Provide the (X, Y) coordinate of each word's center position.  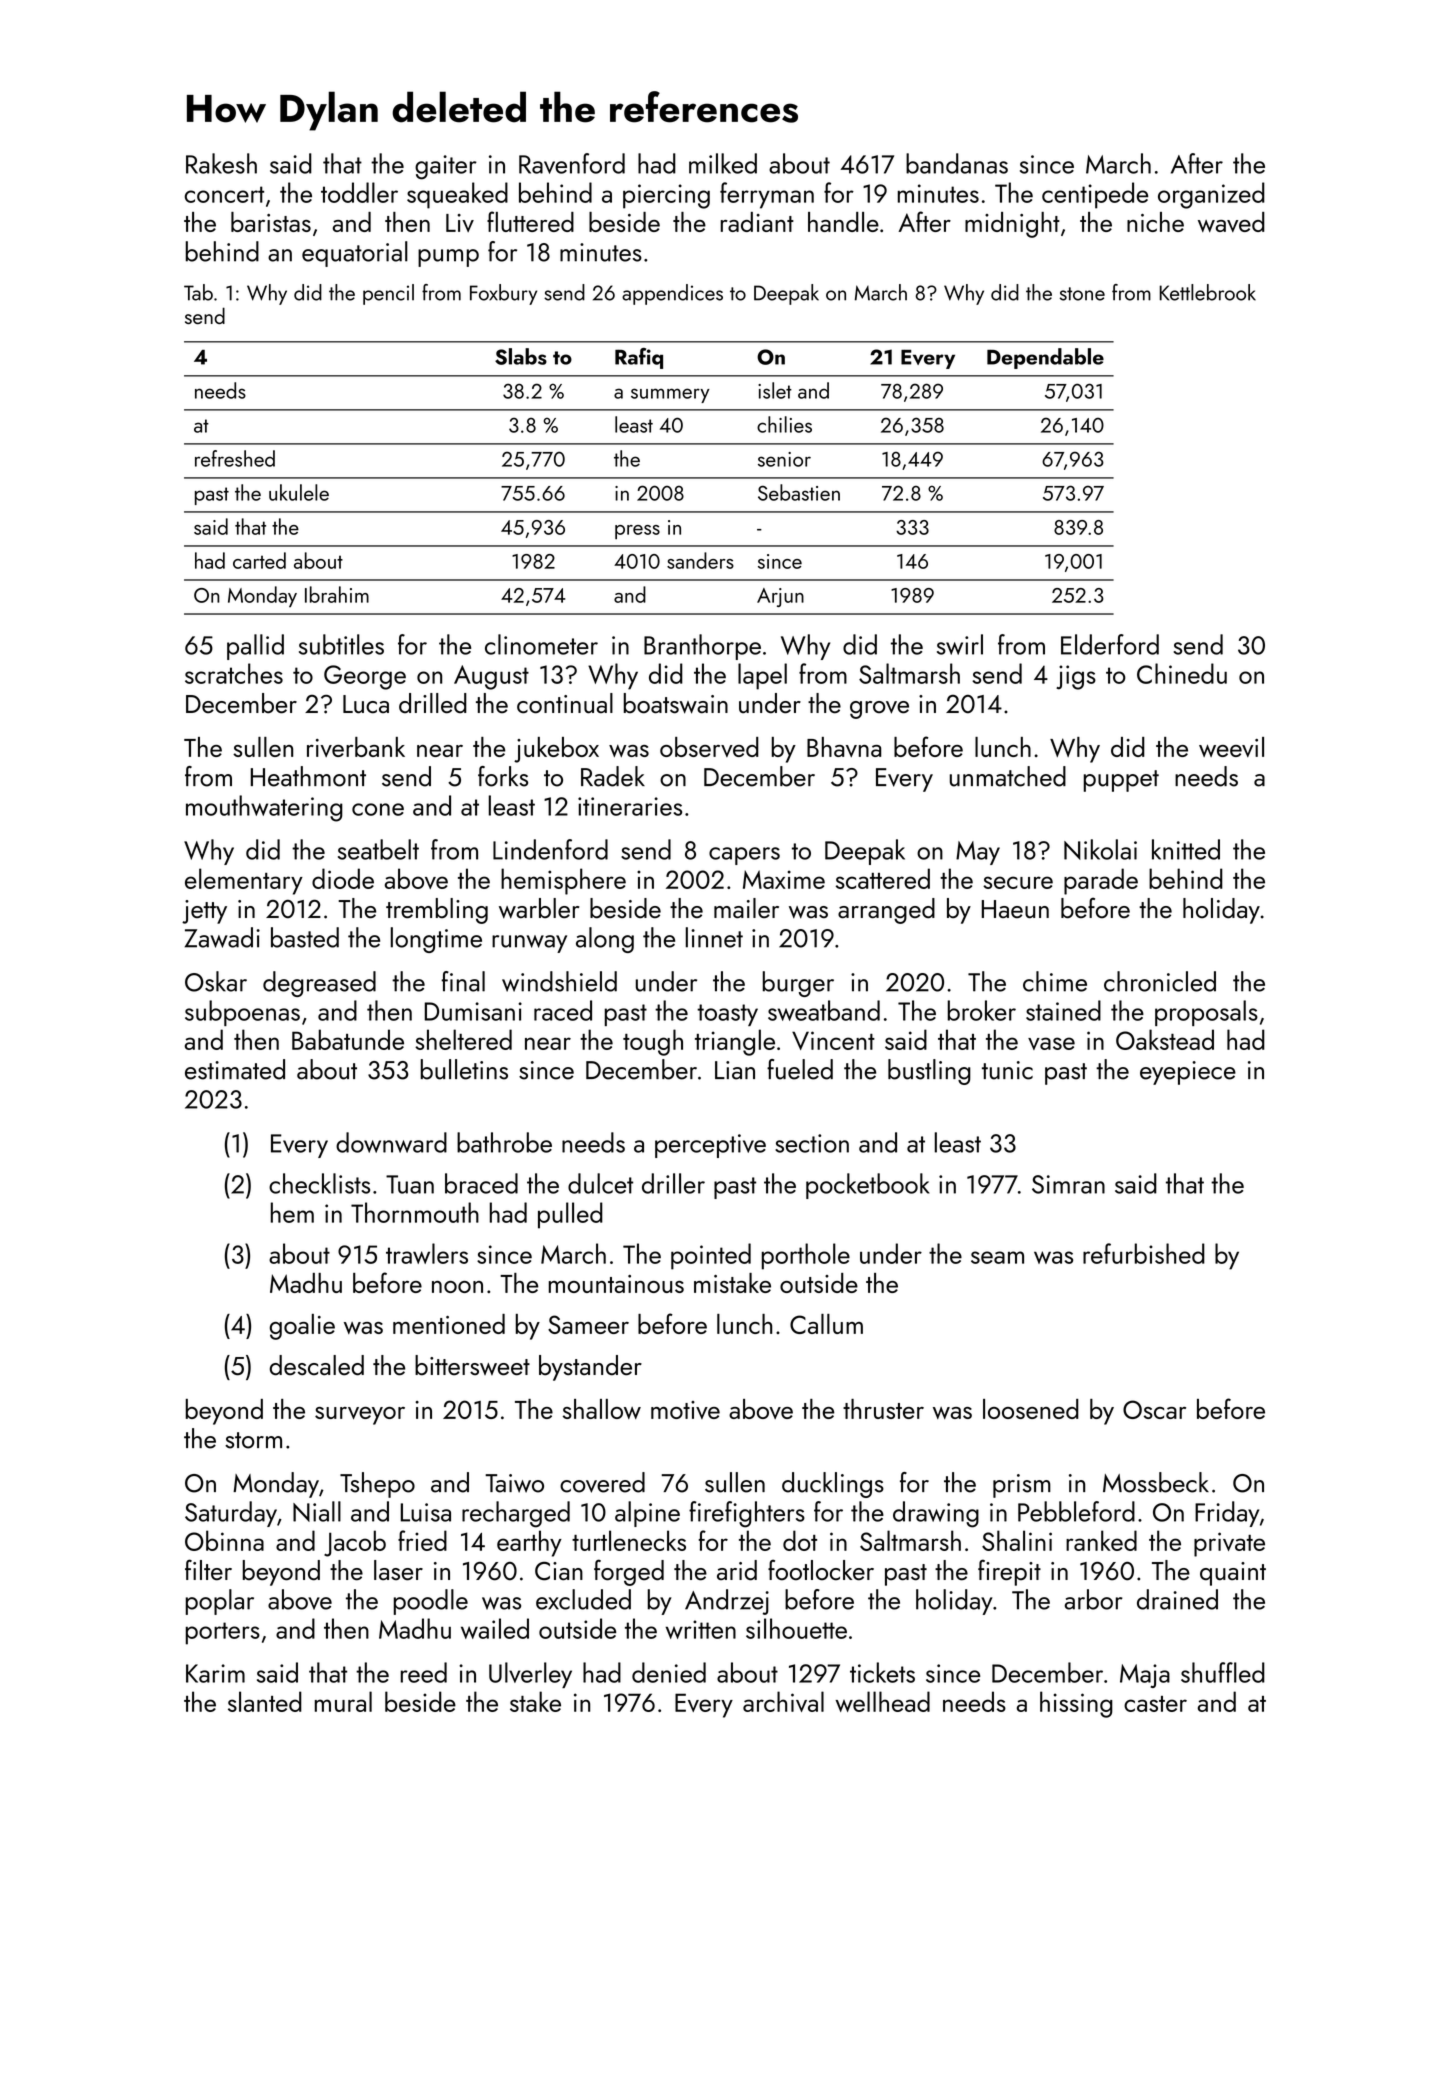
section (812, 1143)
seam (997, 1257)
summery (670, 395)
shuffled (1223, 1672)
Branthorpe (702, 647)
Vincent (833, 1040)
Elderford (1110, 644)
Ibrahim (337, 594)
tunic (1007, 1070)
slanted (265, 1701)
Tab (198, 292)
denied (669, 1672)
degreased (319, 984)
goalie (302, 1327)
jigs (1076, 677)
